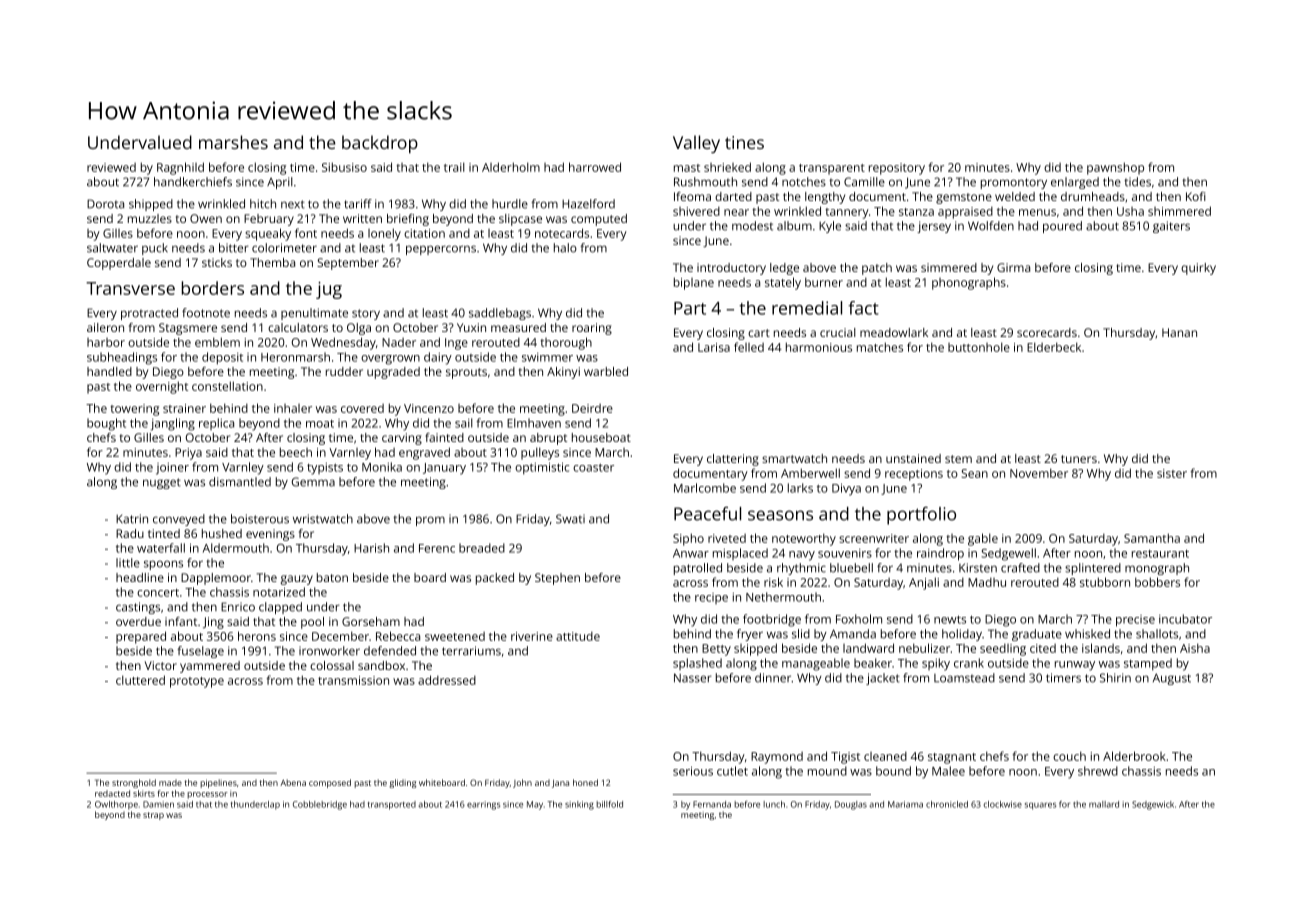  Describe the element at coordinates (606, 371) in the document. I see `warbled` at that location.
